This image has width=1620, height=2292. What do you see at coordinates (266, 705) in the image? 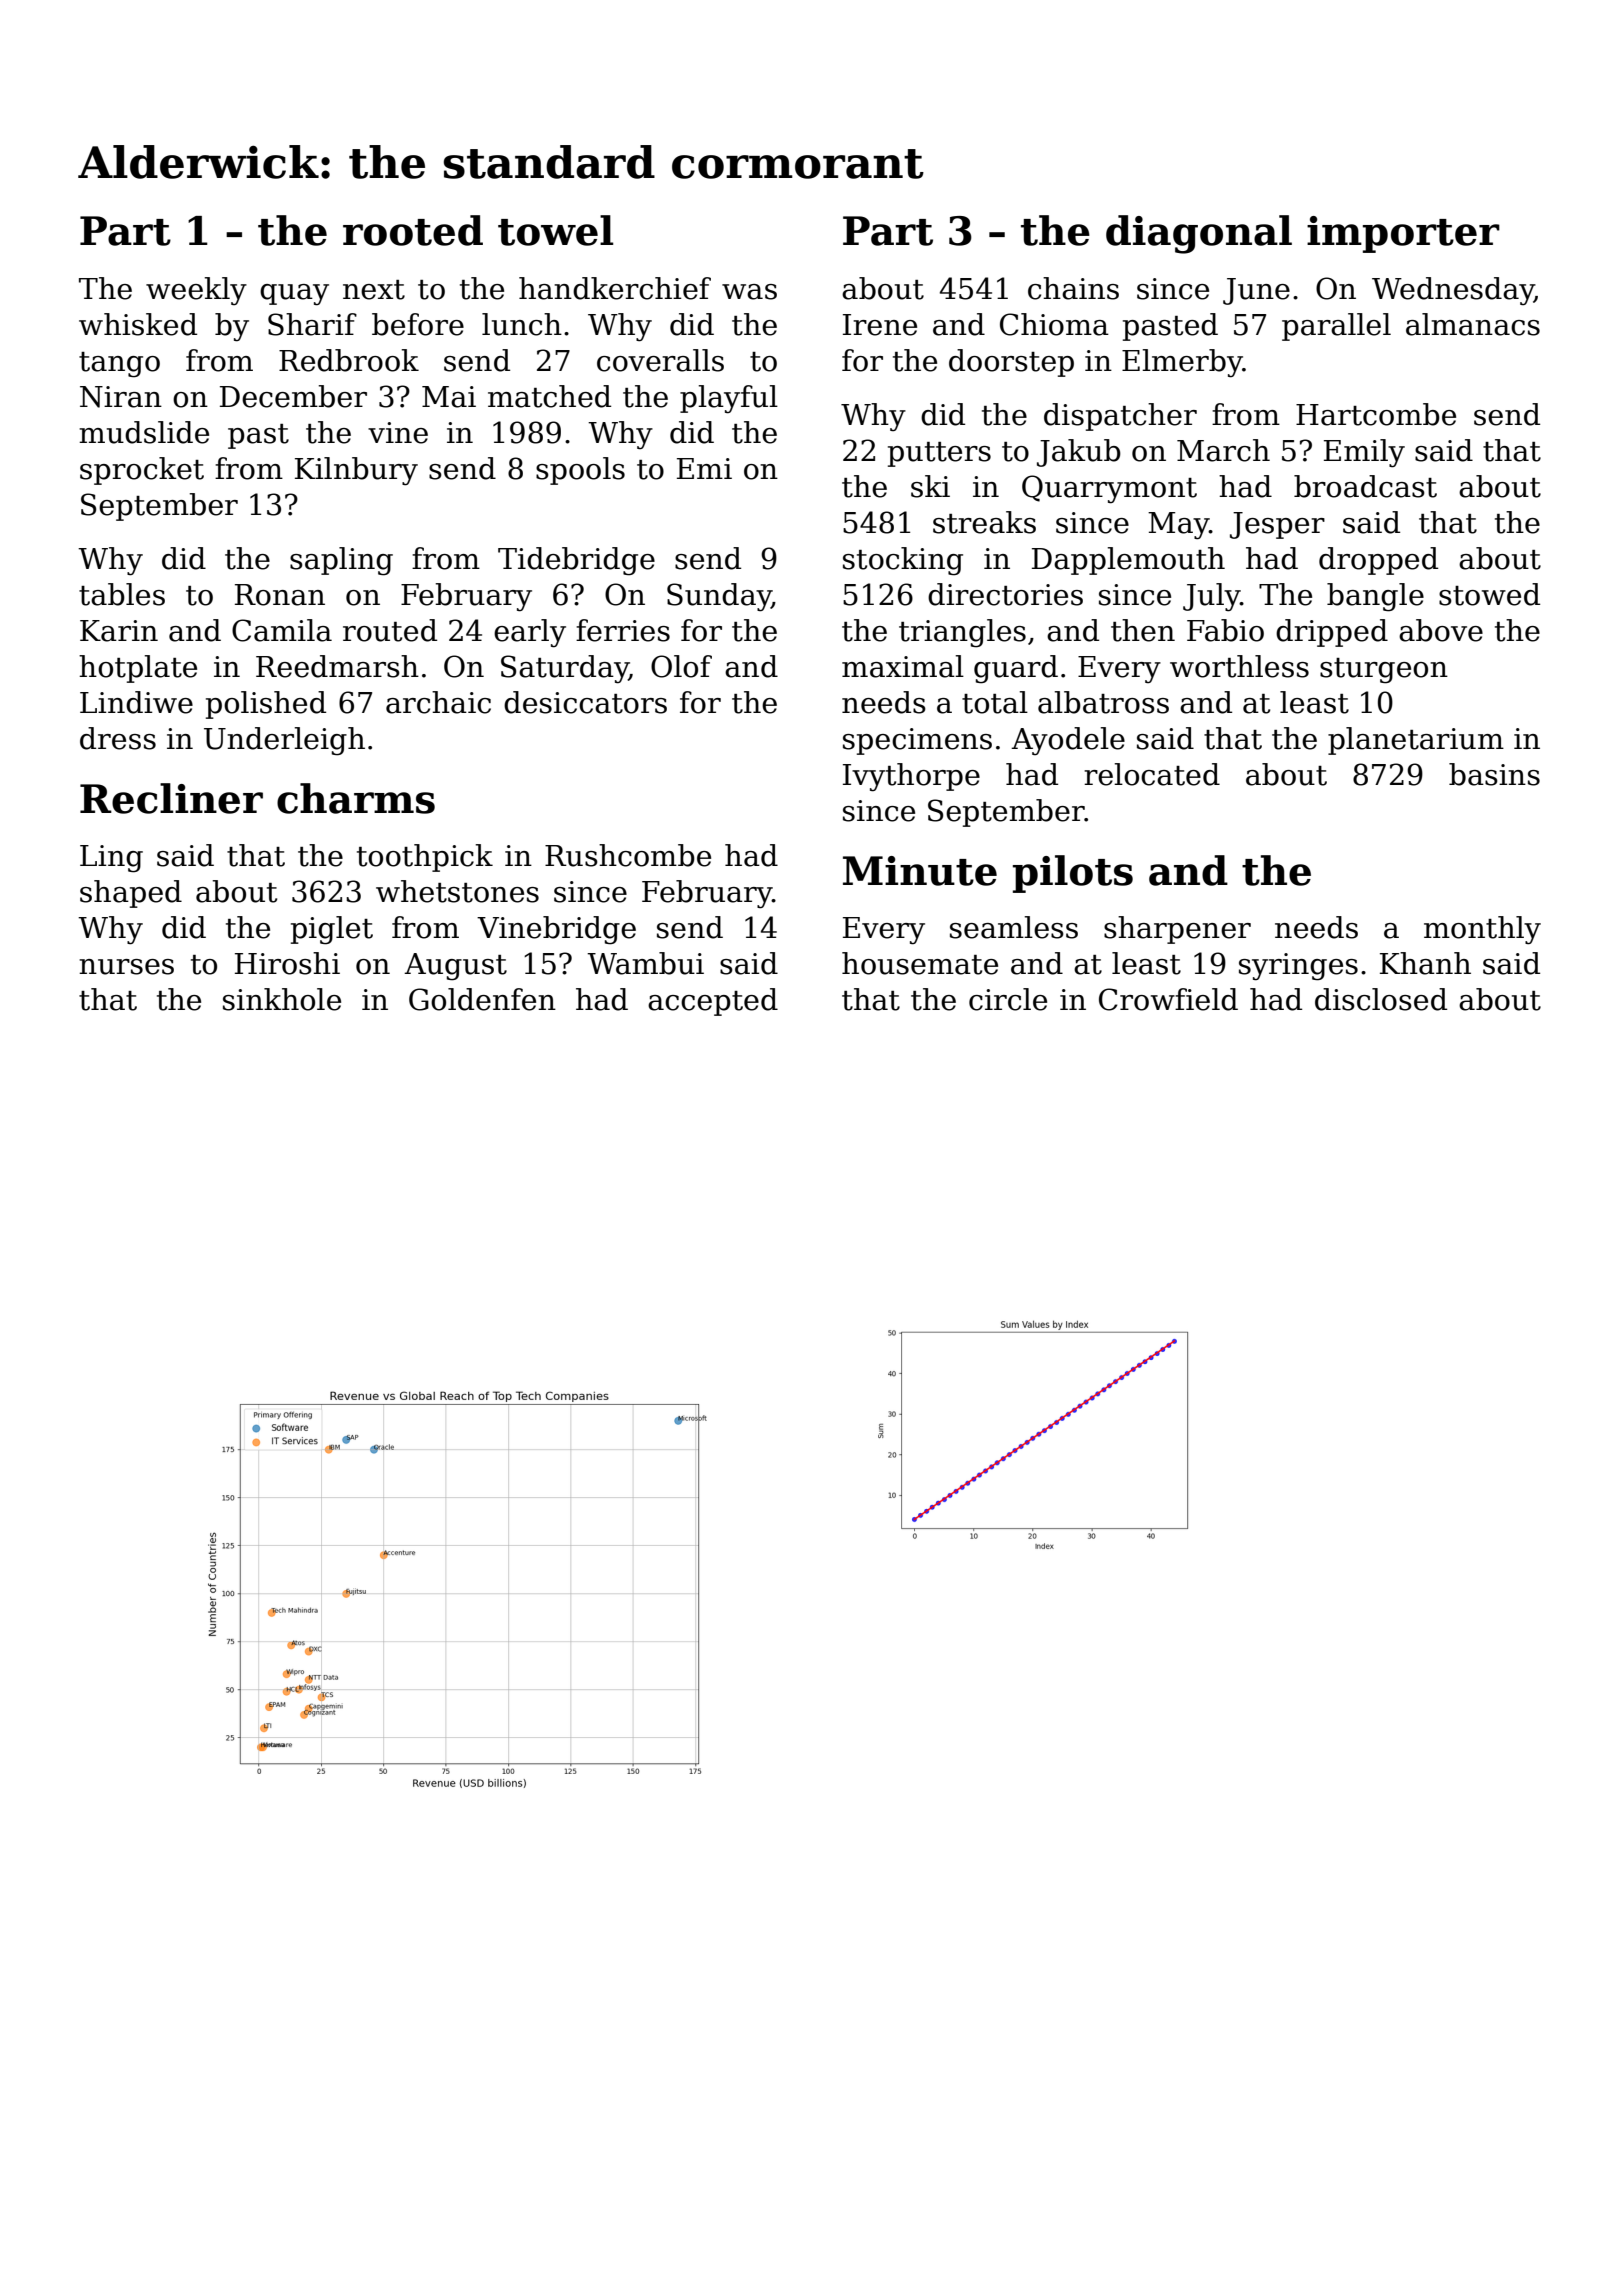
I see `polished` at bounding box center [266, 705].
